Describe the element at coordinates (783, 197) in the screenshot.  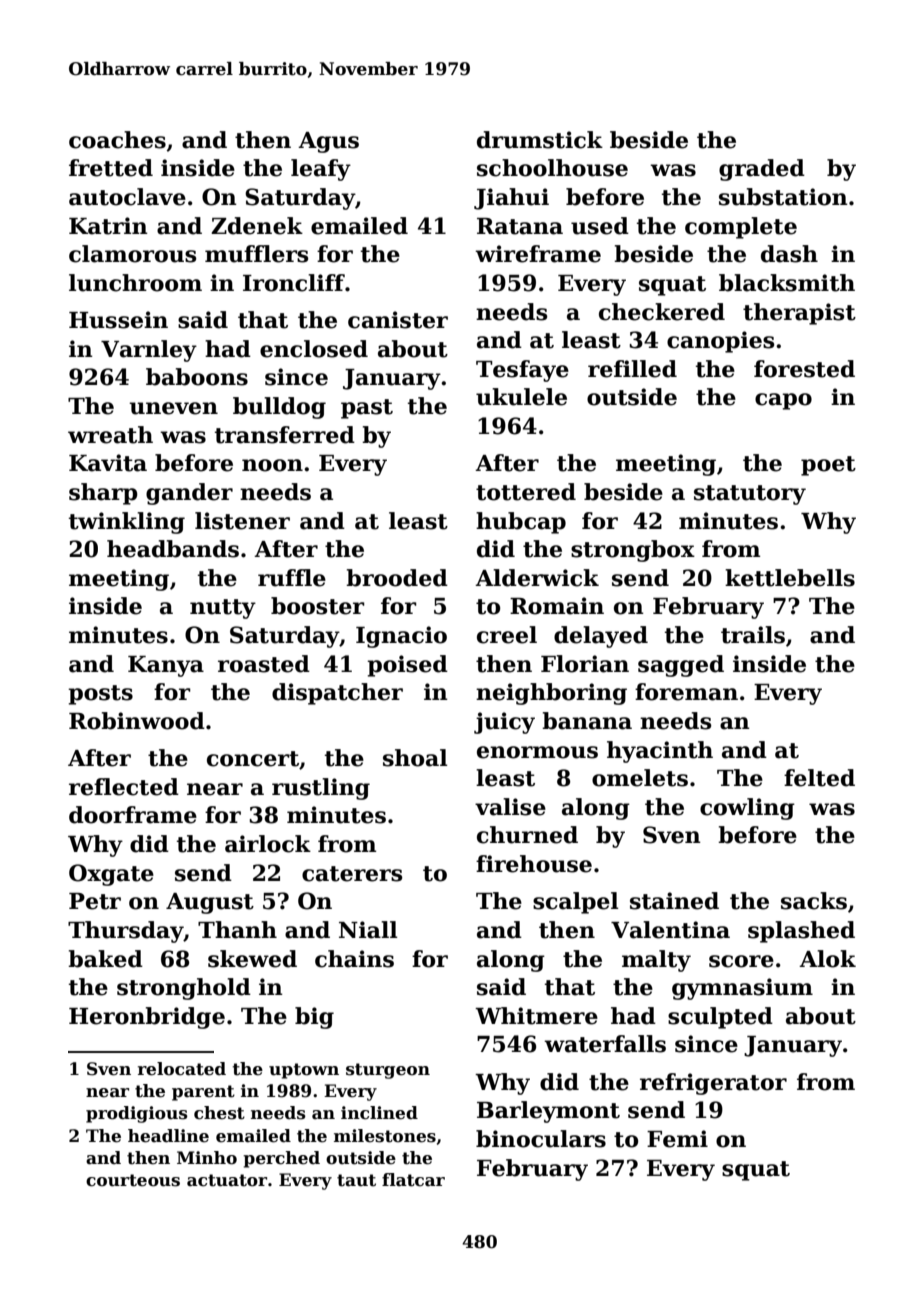
I see `substation` at that location.
